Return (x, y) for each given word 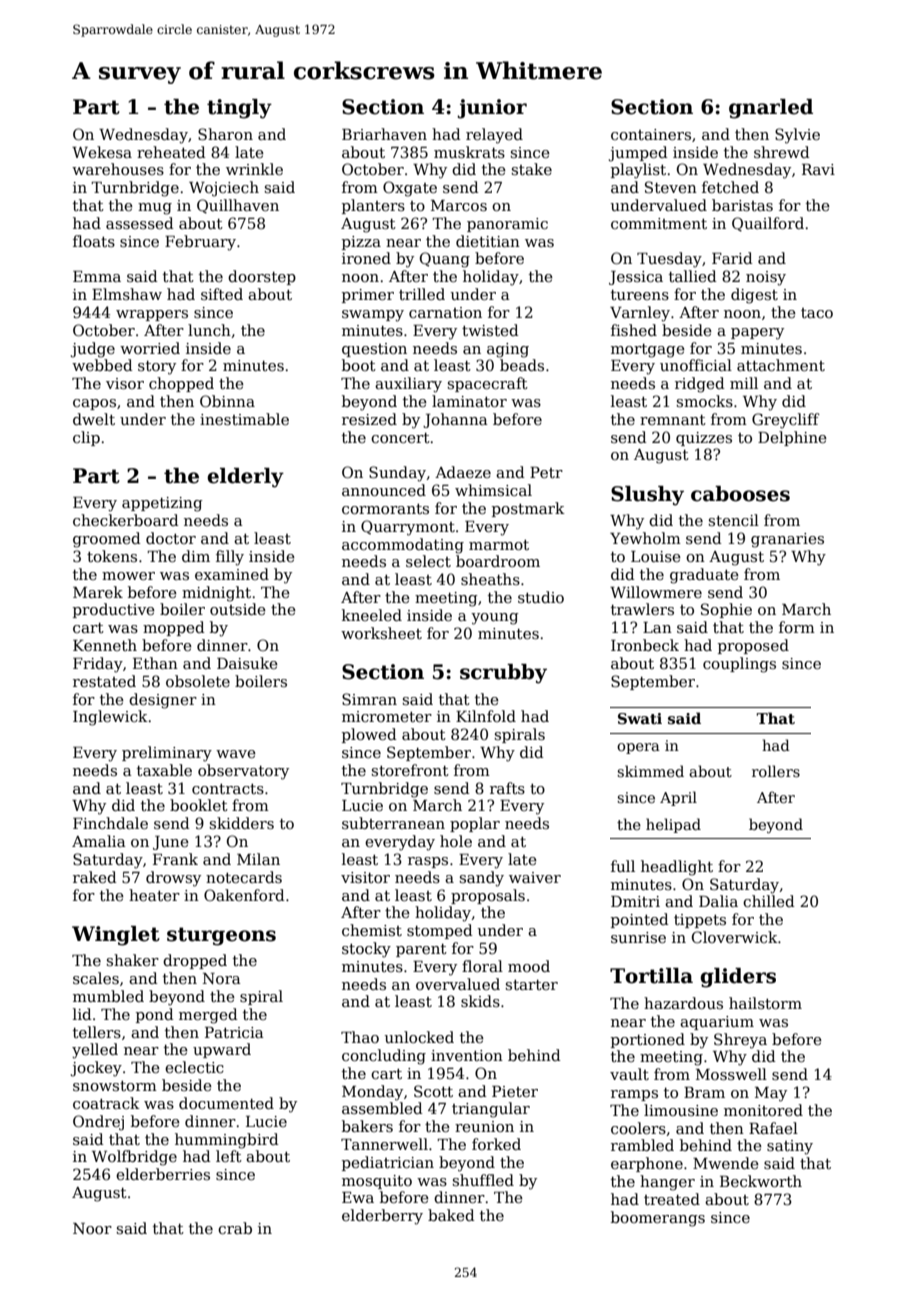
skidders (242, 823)
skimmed (650, 771)
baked (451, 1215)
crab (235, 1228)
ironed (366, 258)
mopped (174, 628)
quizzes (704, 439)
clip (86, 438)
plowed (369, 735)
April (678, 798)
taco (817, 313)
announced (384, 490)
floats (94, 241)
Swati (640, 718)
